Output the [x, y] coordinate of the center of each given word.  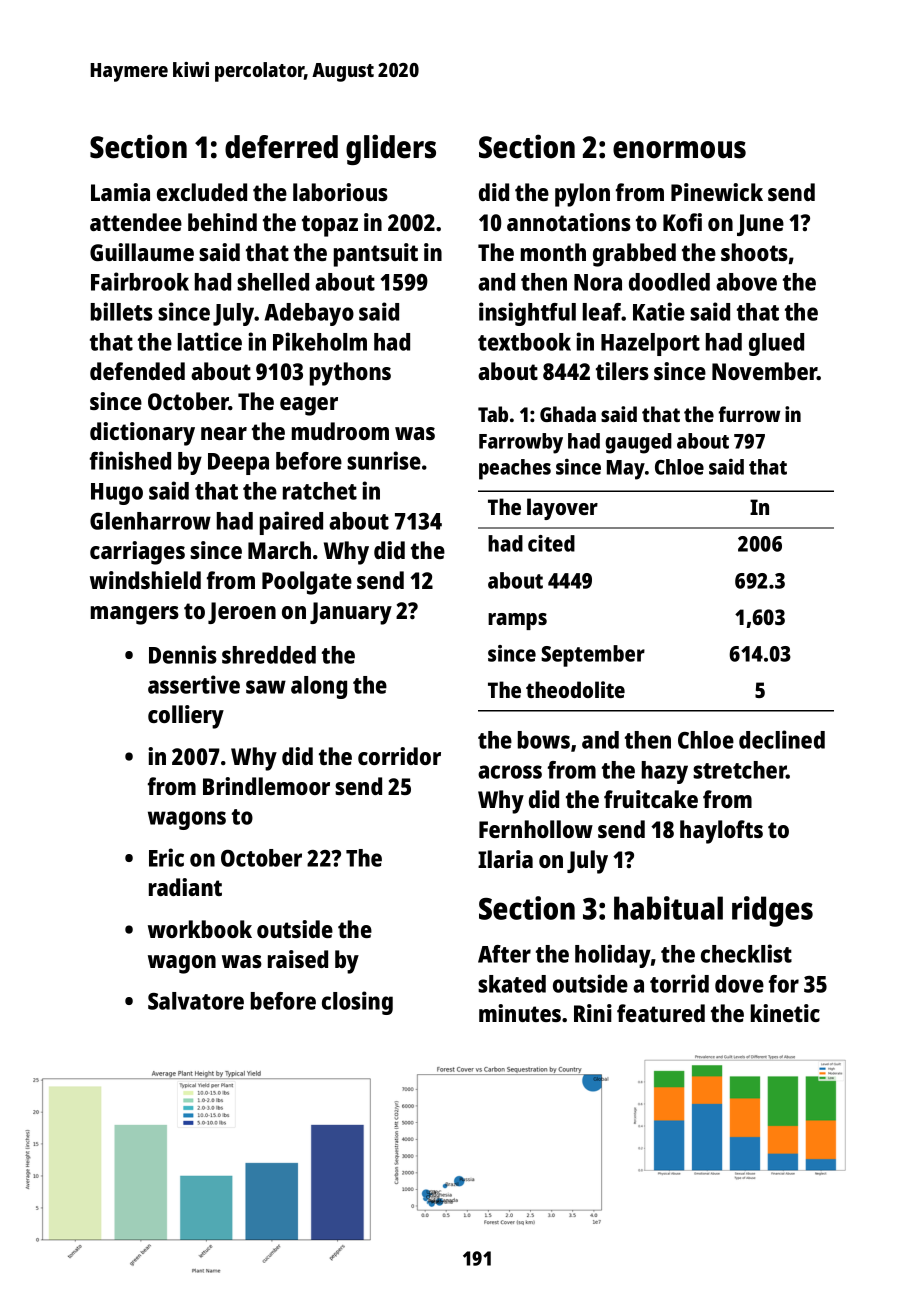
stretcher [739, 770]
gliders [391, 149]
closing [357, 1003]
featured [661, 1013]
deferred [281, 147]
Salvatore [196, 1001]
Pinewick [717, 192]
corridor [399, 756]
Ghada [568, 414]
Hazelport [650, 344]
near [224, 433]
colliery [186, 717]
